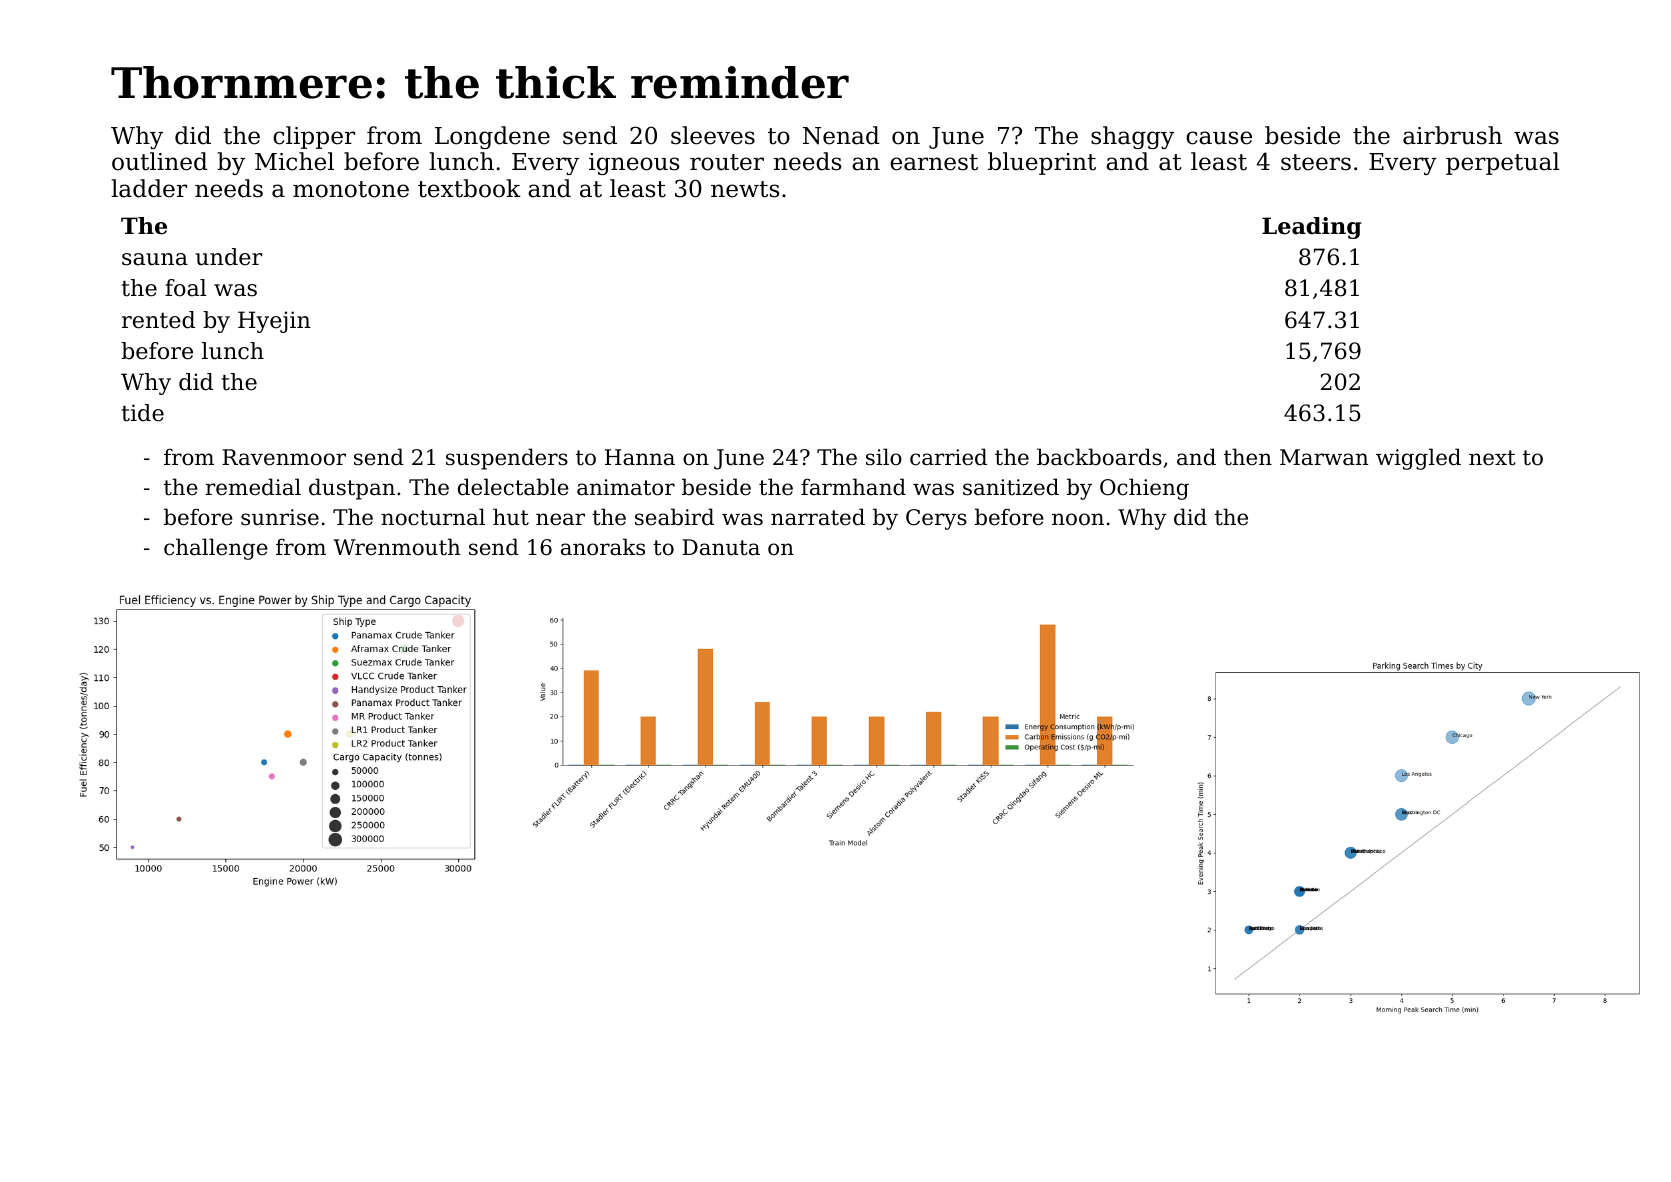 This screenshot has width=1671, height=1182. What do you see at coordinates (1312, 228) in the screenshot?
I see `Leading` at bounding box center [1312, 228].
